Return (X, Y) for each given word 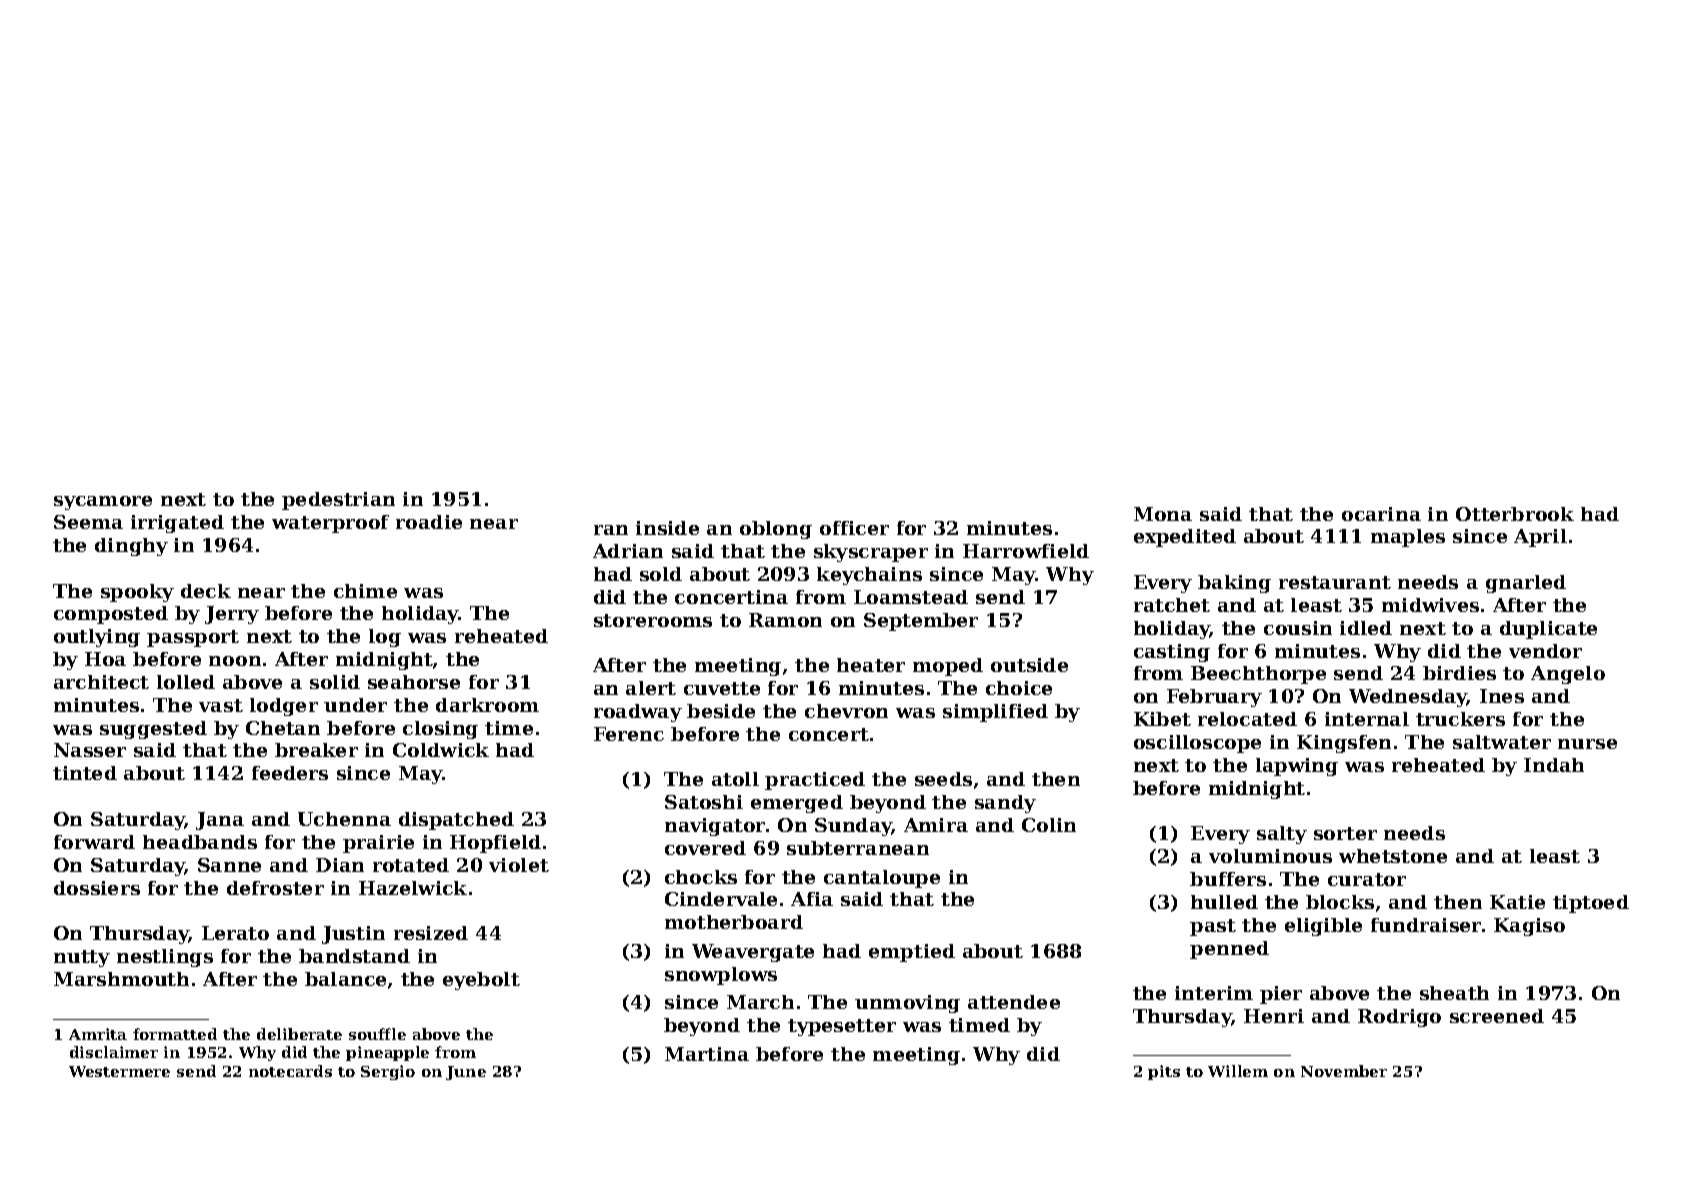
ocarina (1381, 514)
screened (1497, 1016)
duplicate (1548, 630)
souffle (377, 1034)
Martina (707, 1054)
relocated (1247, 719)
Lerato (235, 933)
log (385, 638)
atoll (735, 779)
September (921, 622)
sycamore (103, 503)
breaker (316, 750)
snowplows (721, 976)
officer (854, 528)
